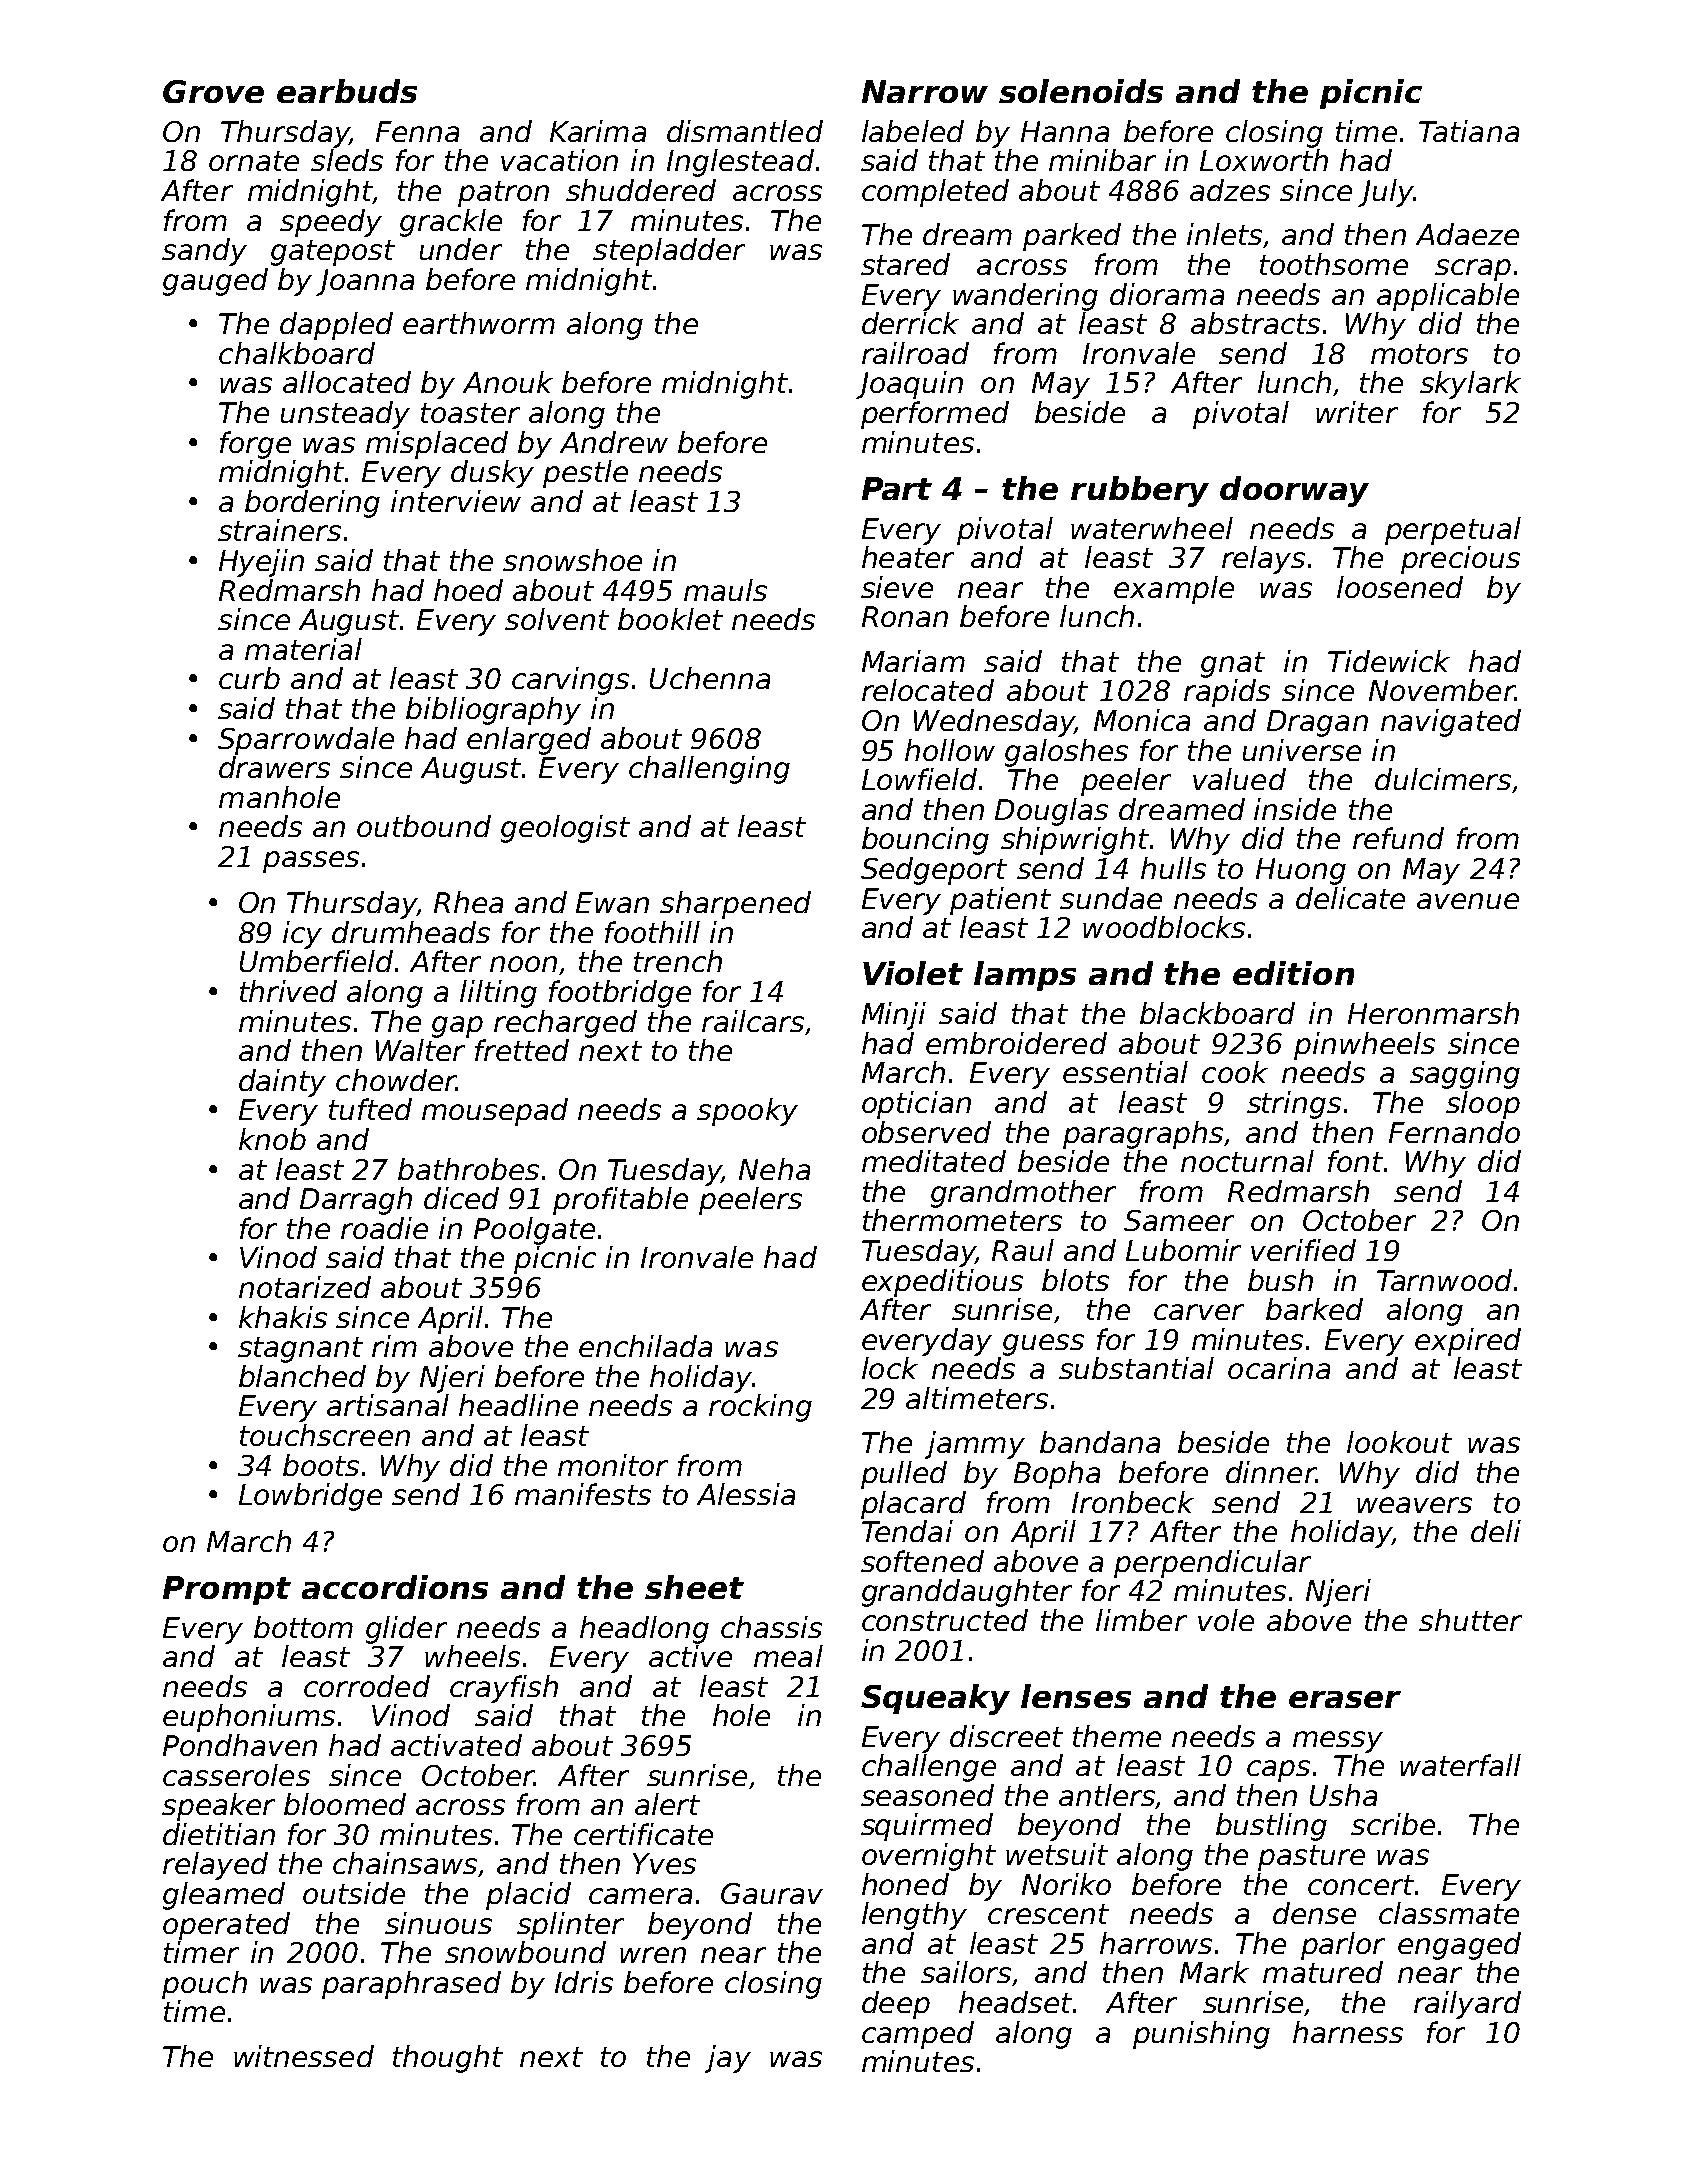  What do you see at coordinates (518, 1405) in the image?
I see `headline` at bounding box center [518, 1405].
